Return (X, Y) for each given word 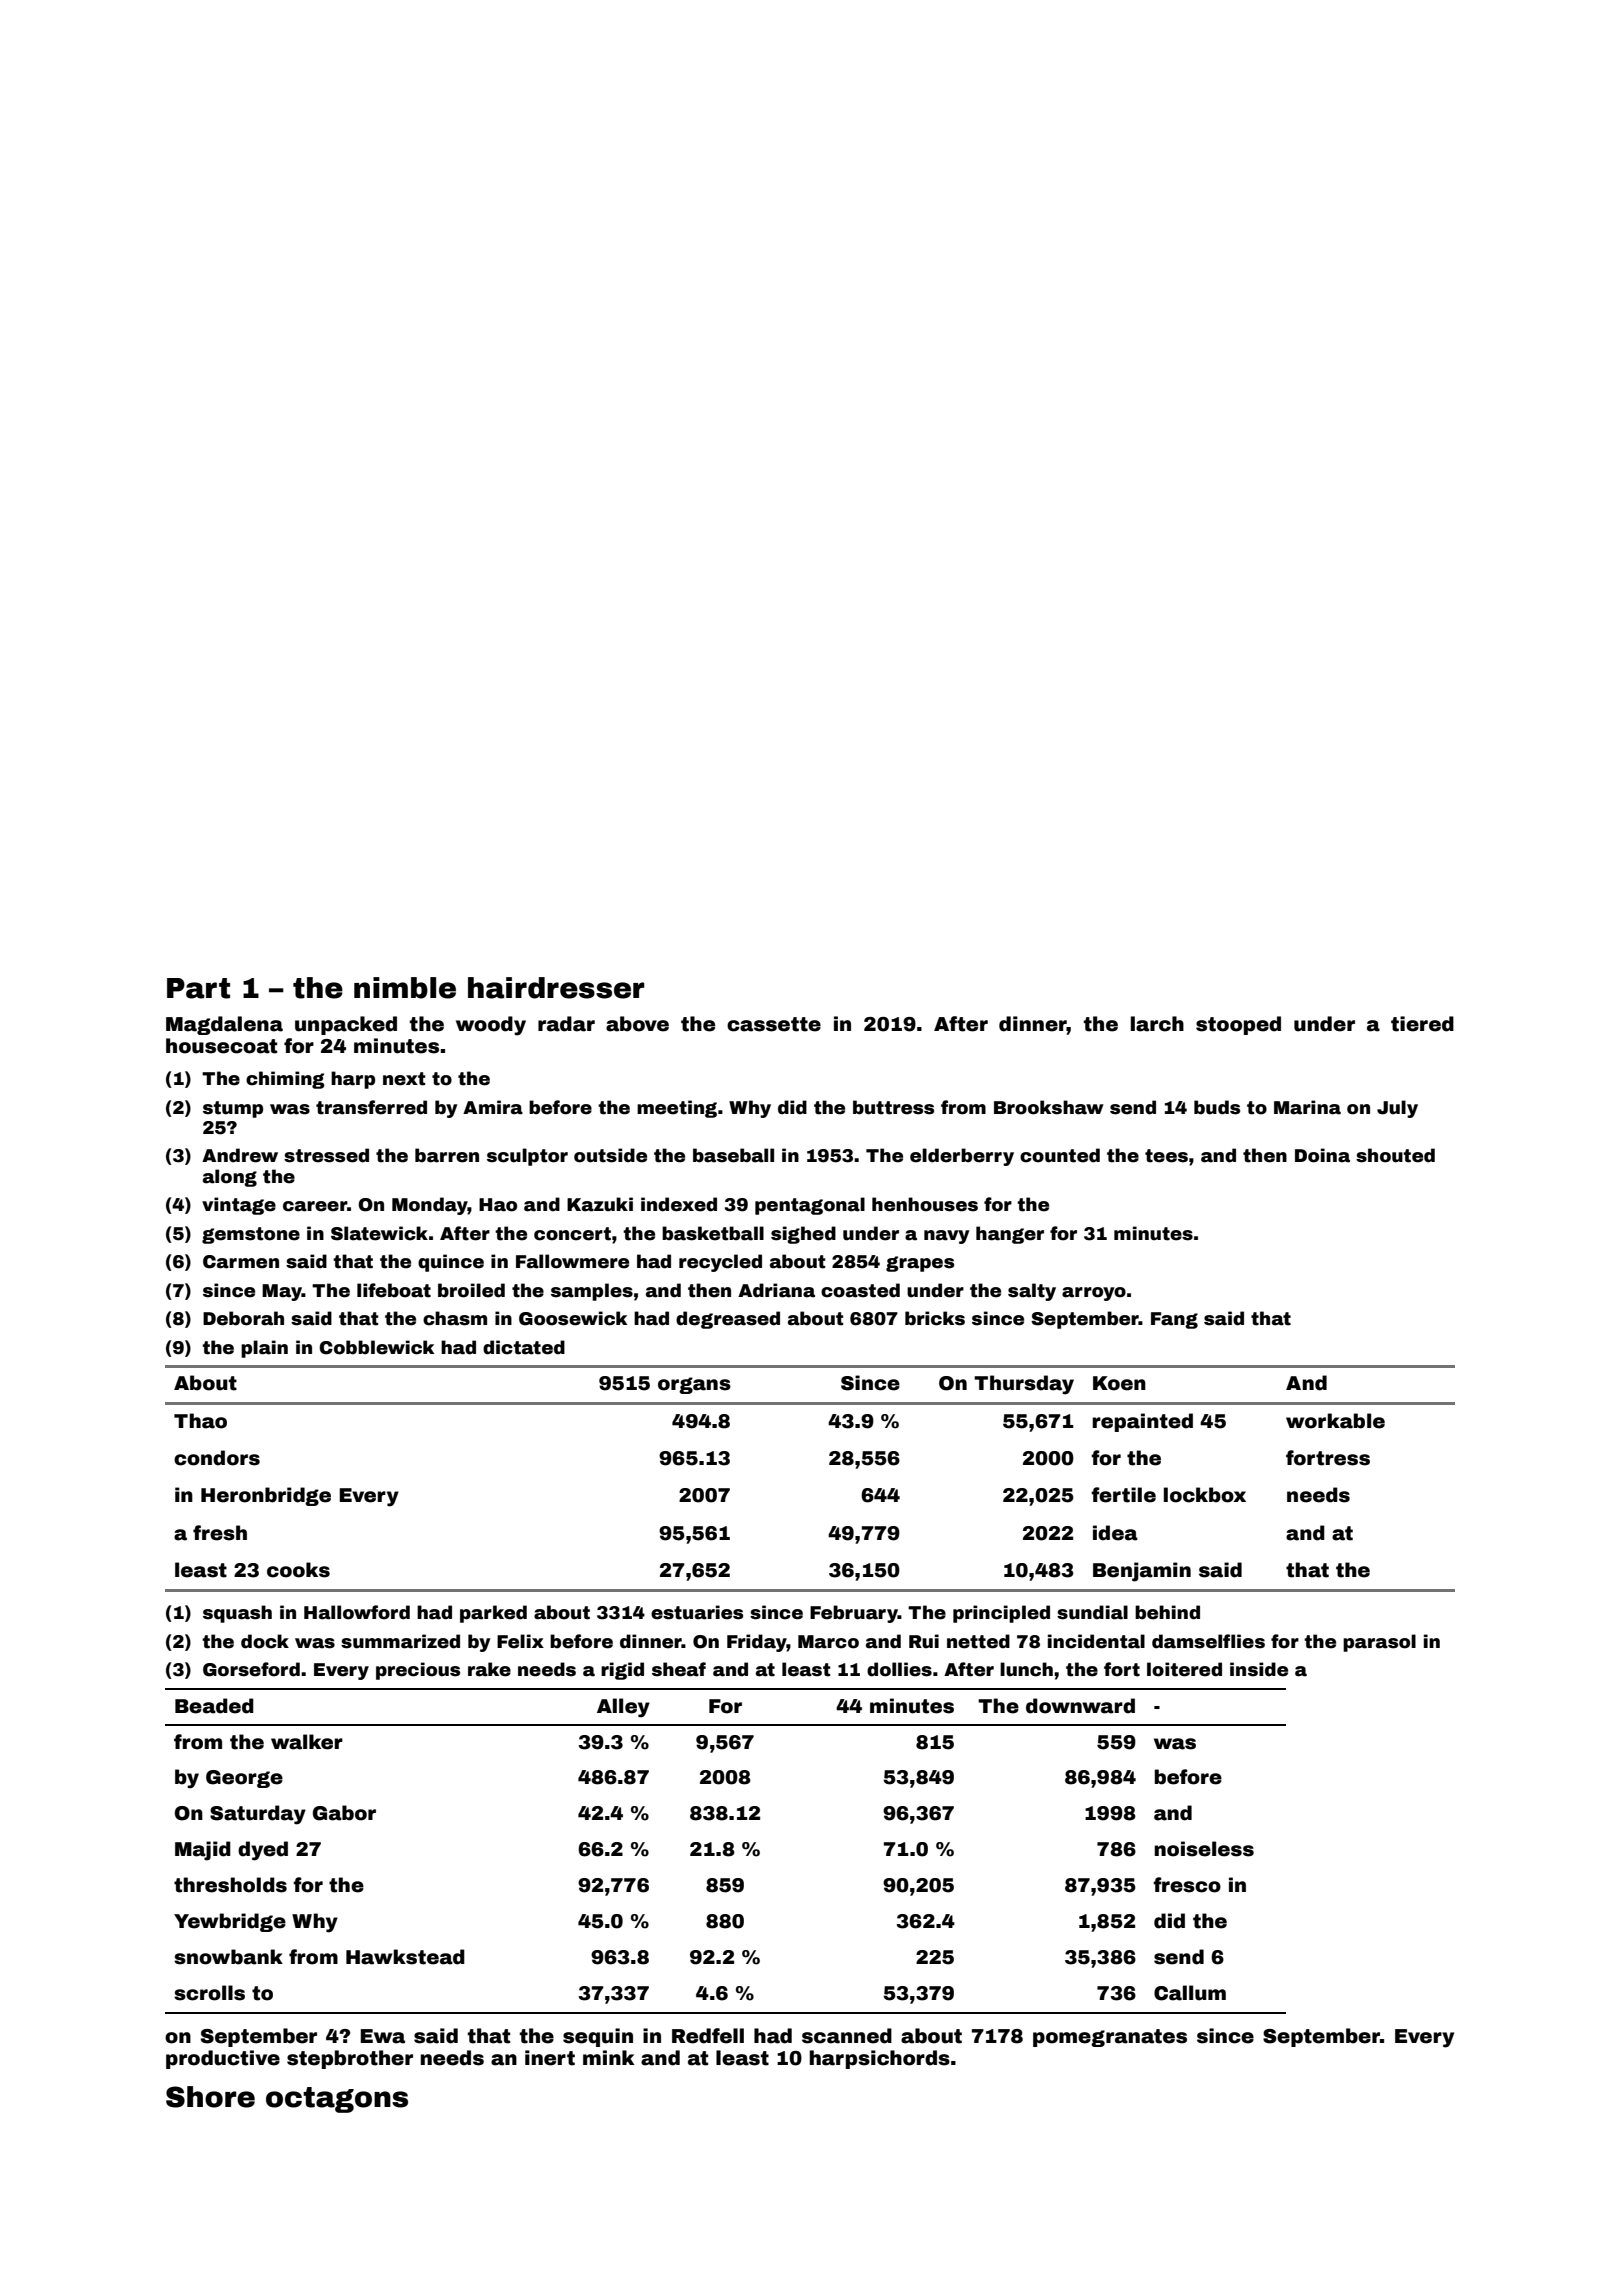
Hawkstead (405, 1957)
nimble (405, 988)
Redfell (708, 2036)
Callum (1190, 1993)
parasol (1379, 1643)
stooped (1238, 1025)
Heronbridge (266, 1496)
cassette (774, 1024)
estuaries (697, 1612)
